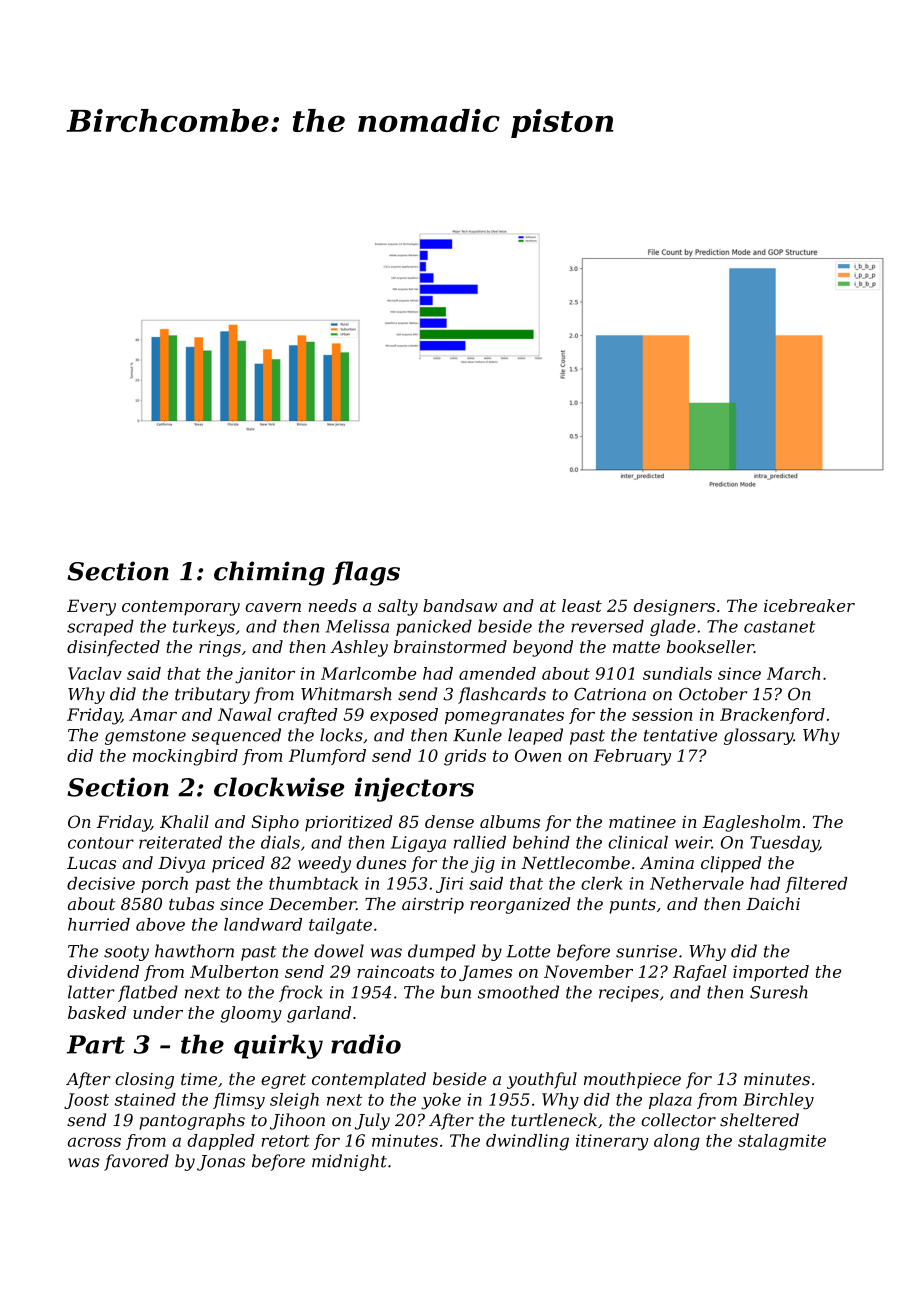 This image has height=1314, width=924. I want to click on icebreaker, so click(809, 605).
